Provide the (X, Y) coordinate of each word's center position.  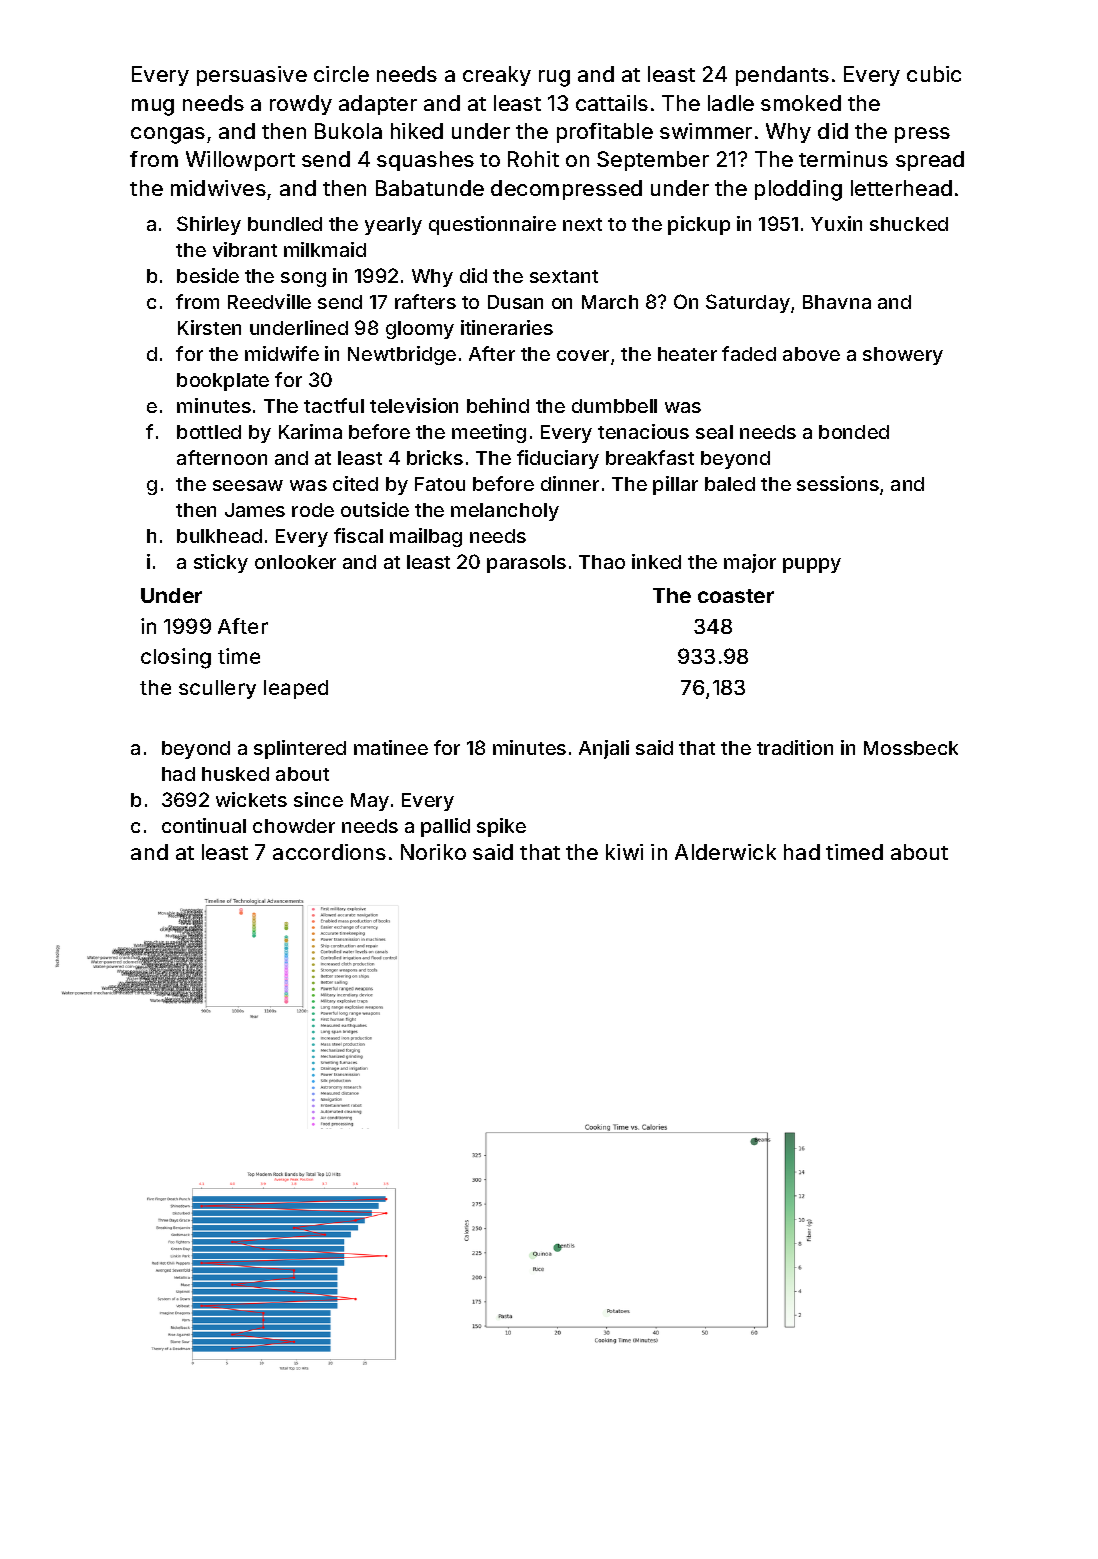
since (318, 799)
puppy (812, 565)
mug (153, 107)
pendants (782, 76)
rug (554, 78)
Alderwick (725, 852)
